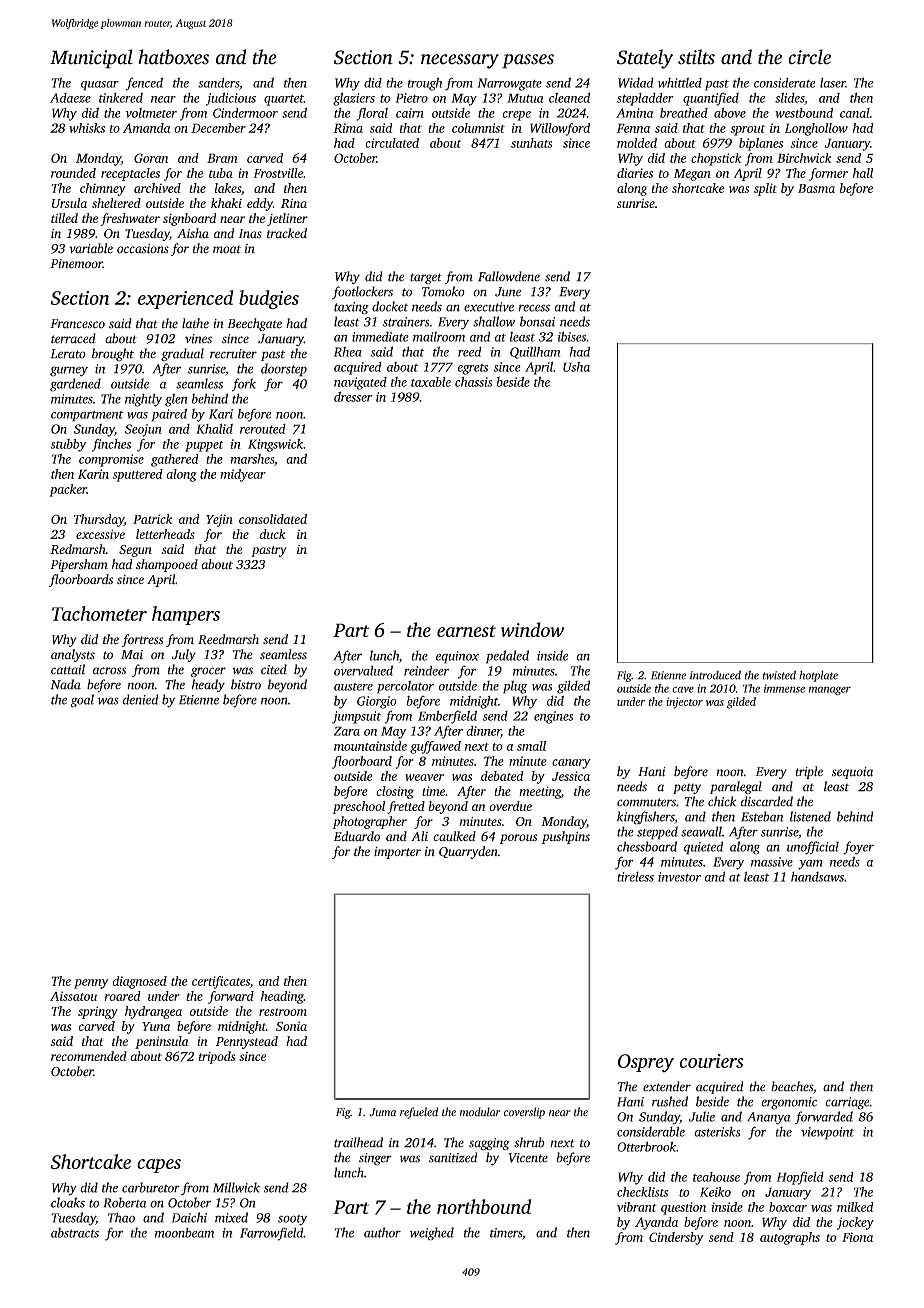 Image resolution: width=924 pixels, height=1308 pixels. I want to click on stilts, so click(696, 57).
